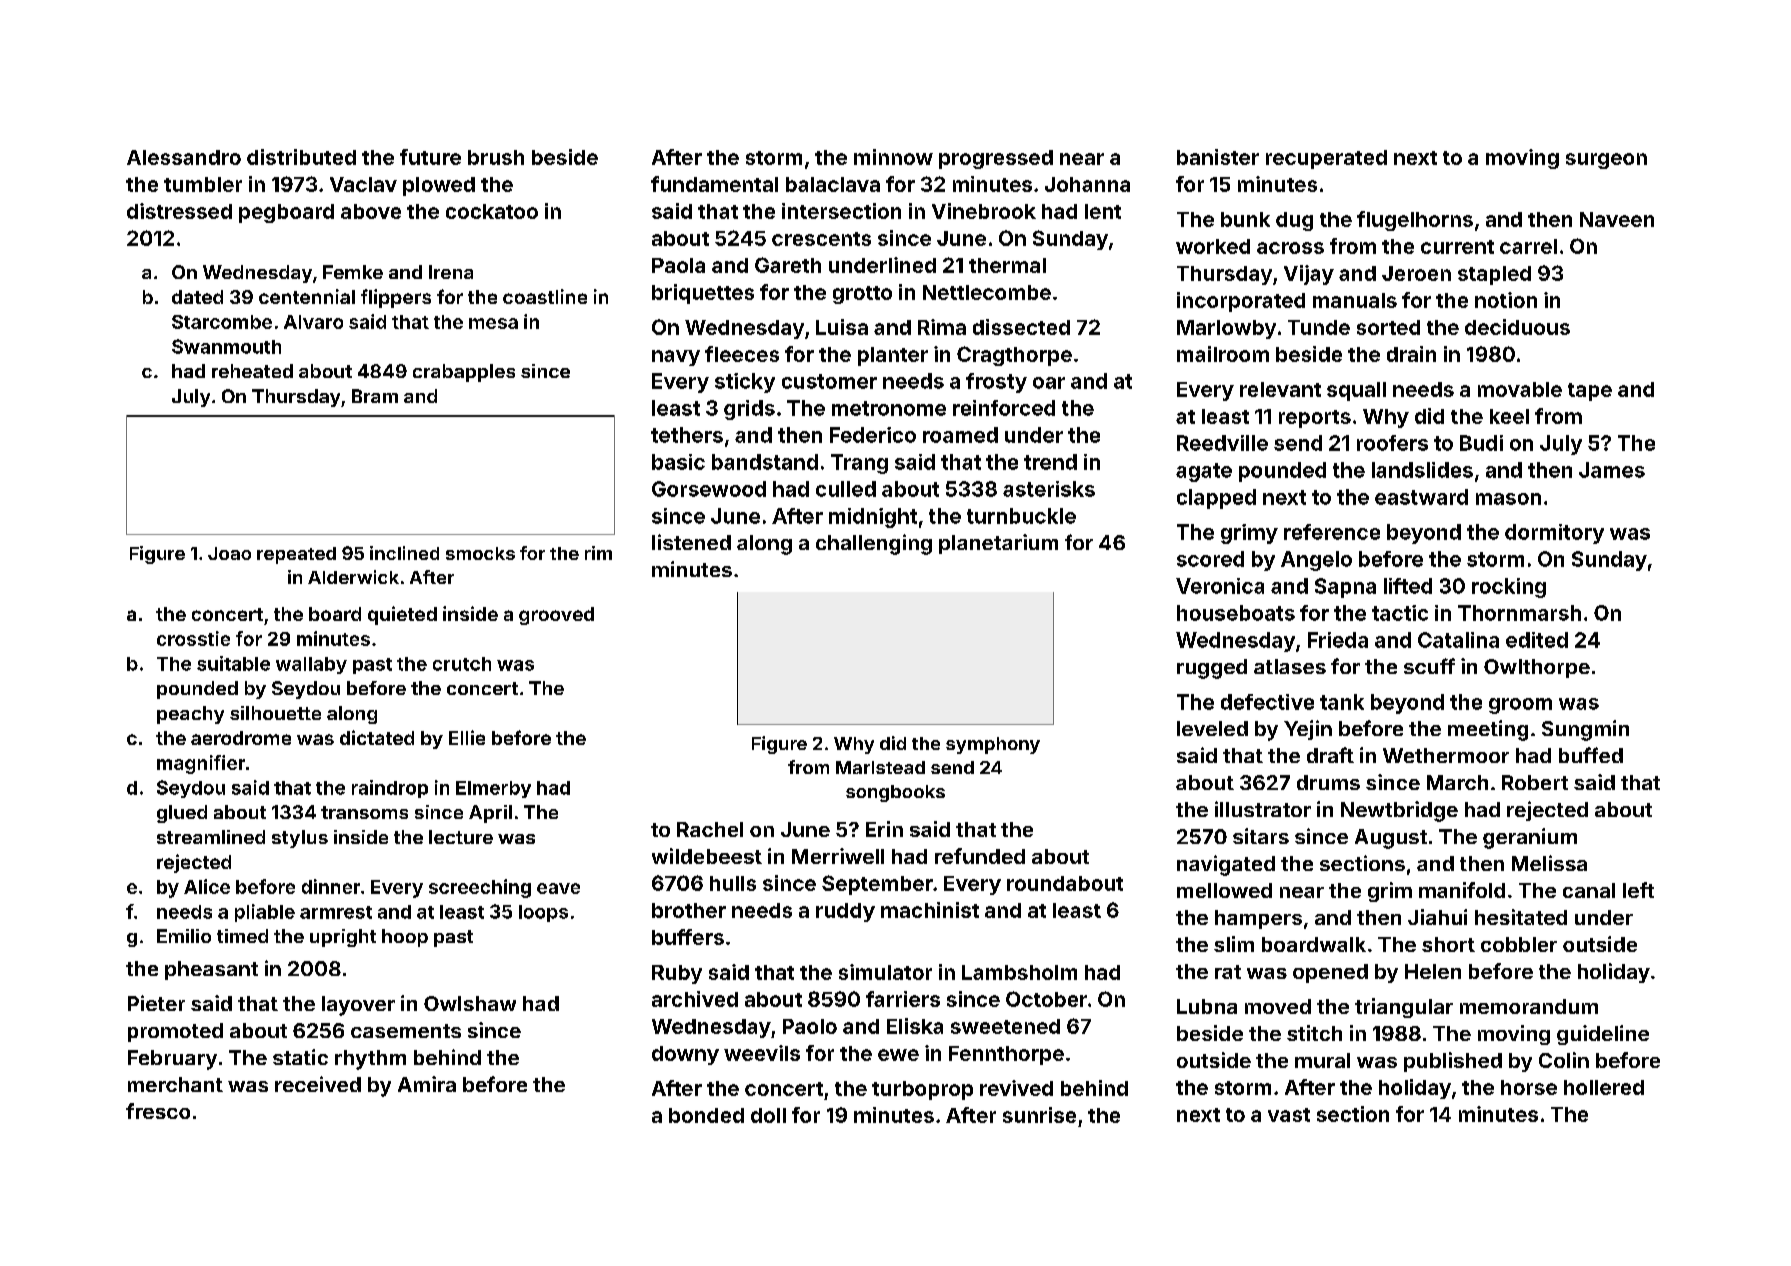 Image resolution: width=1791 pixels, height=1266 pixels. Describe the element at coordinates (427, 1084) in the screenshot. I see `Amira` at that location.
